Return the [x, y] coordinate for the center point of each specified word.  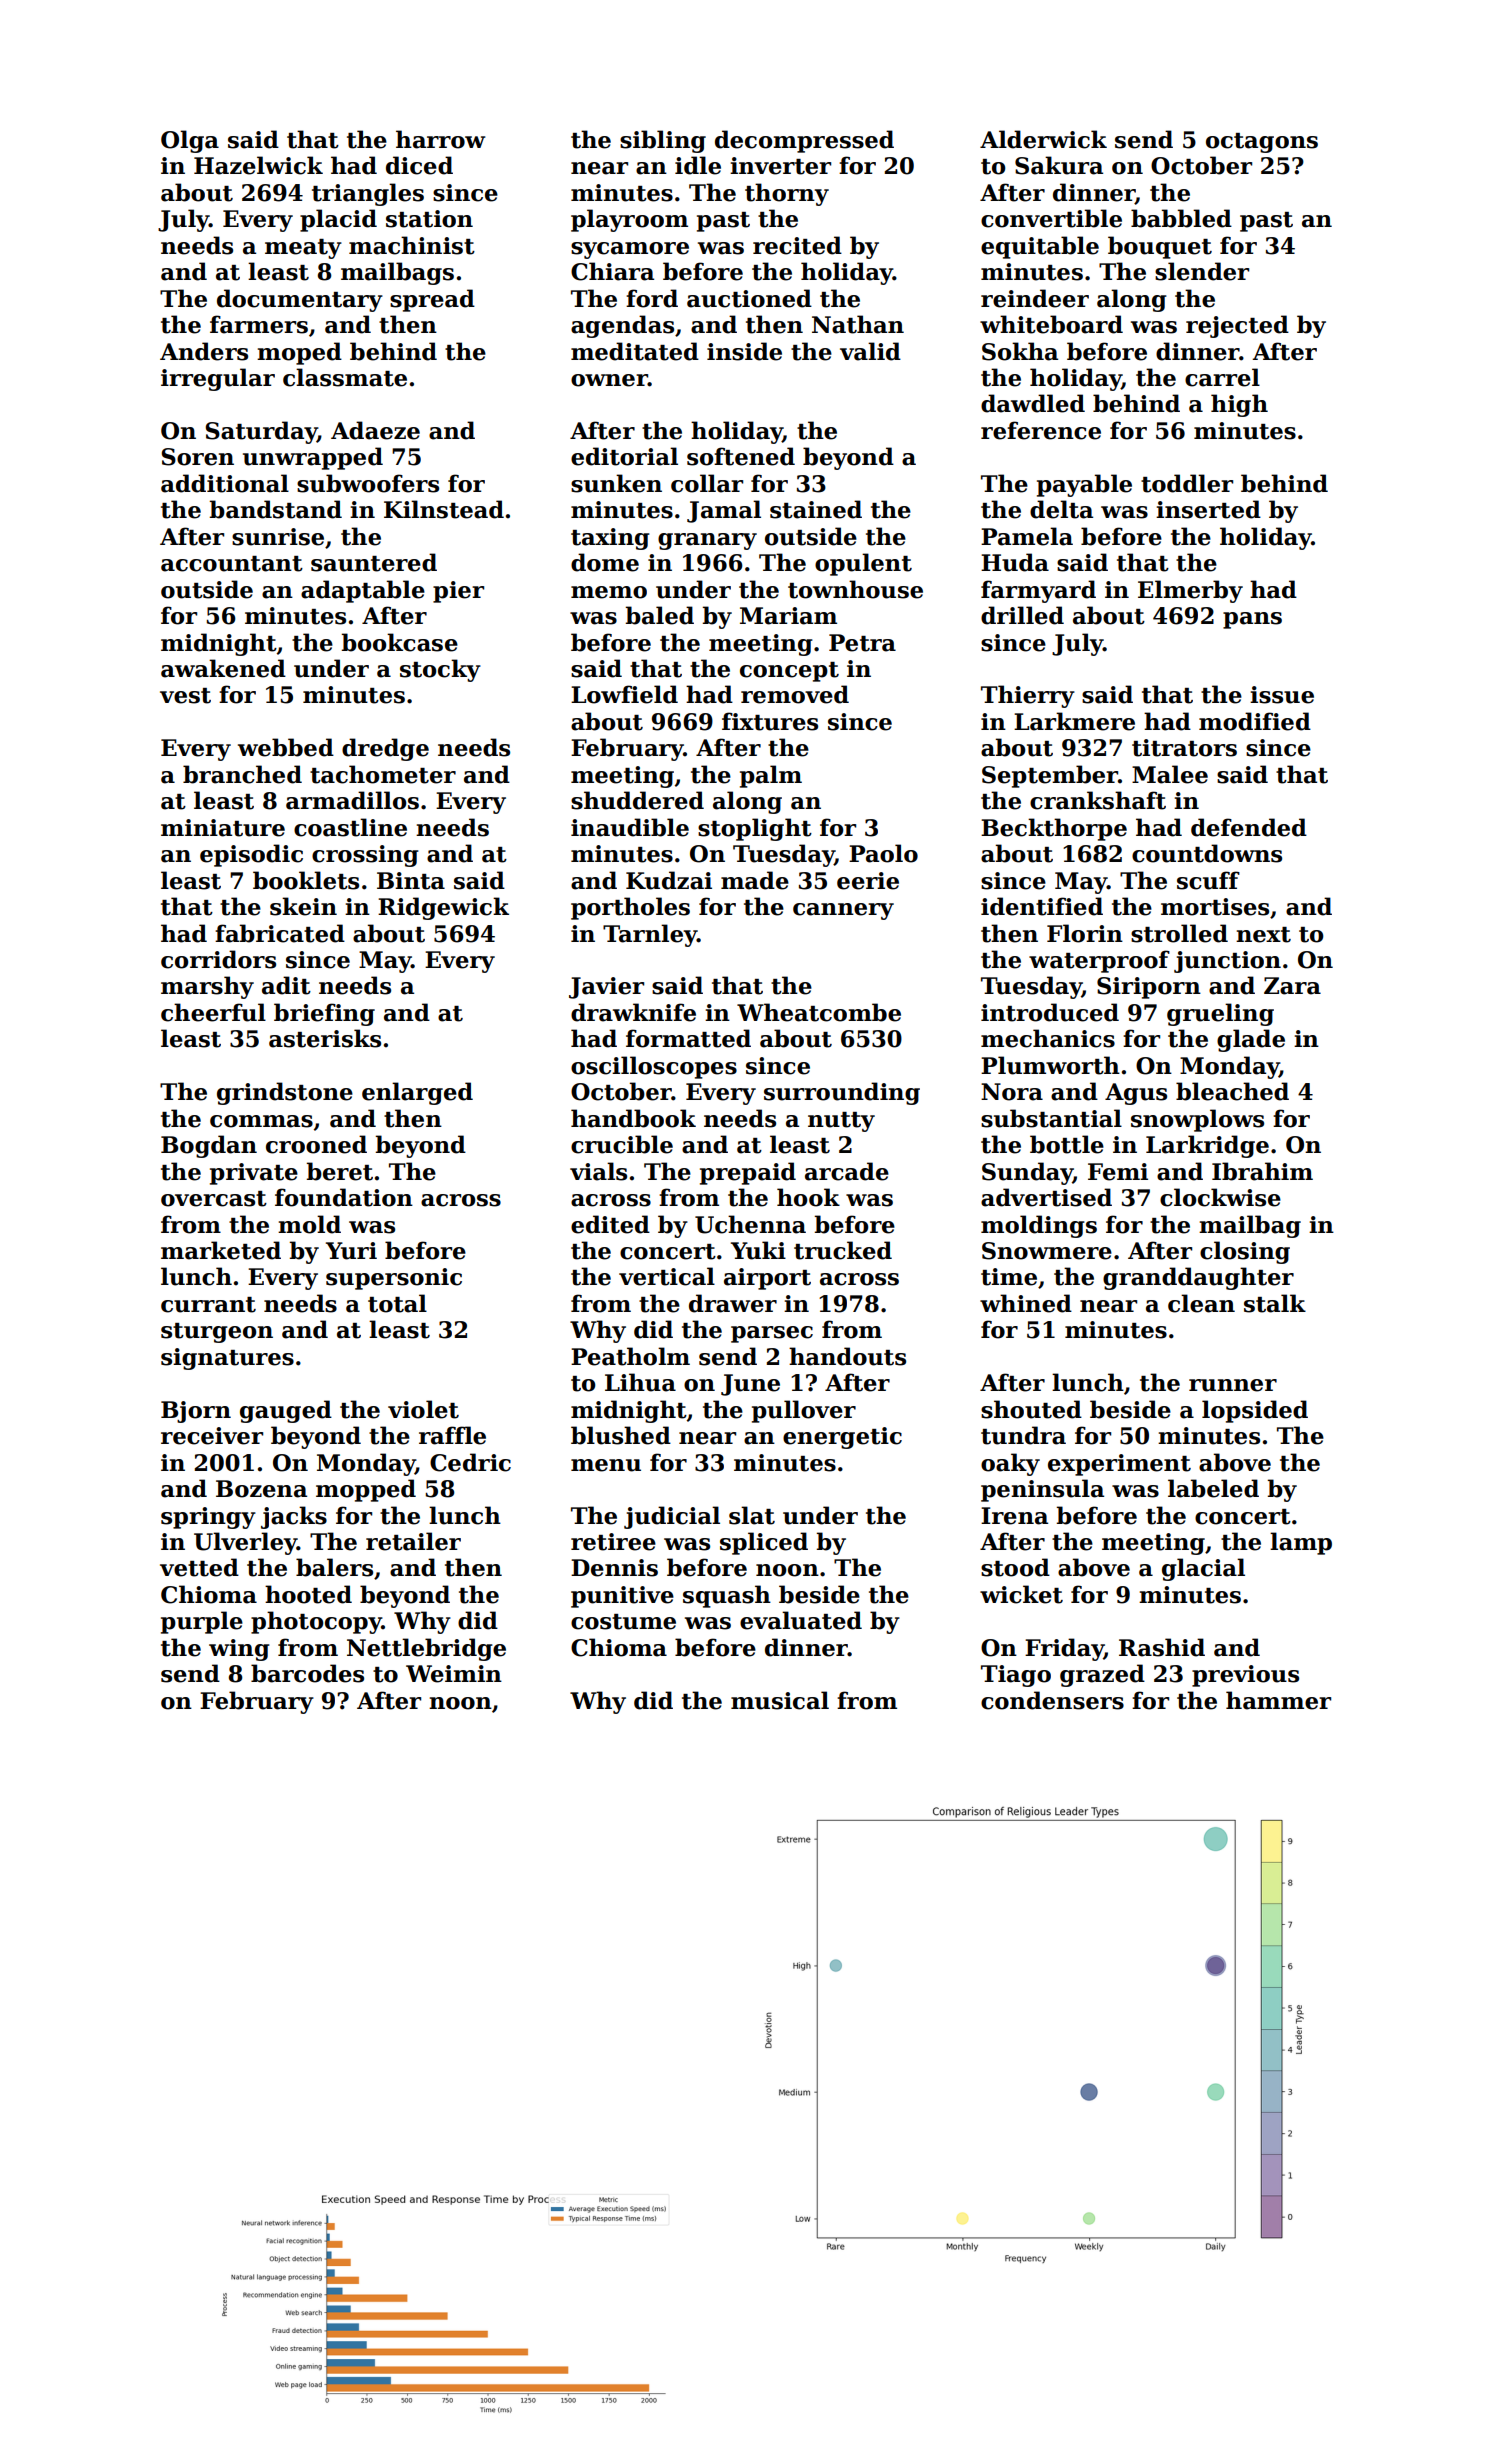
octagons [1262, 143]
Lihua [640, 1382]
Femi [1118, 1172]
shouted [1031, 1409]
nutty [841, 1122]
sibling [663, 141]
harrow [440, 139]
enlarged [417, 1093]
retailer [413, 1541]
